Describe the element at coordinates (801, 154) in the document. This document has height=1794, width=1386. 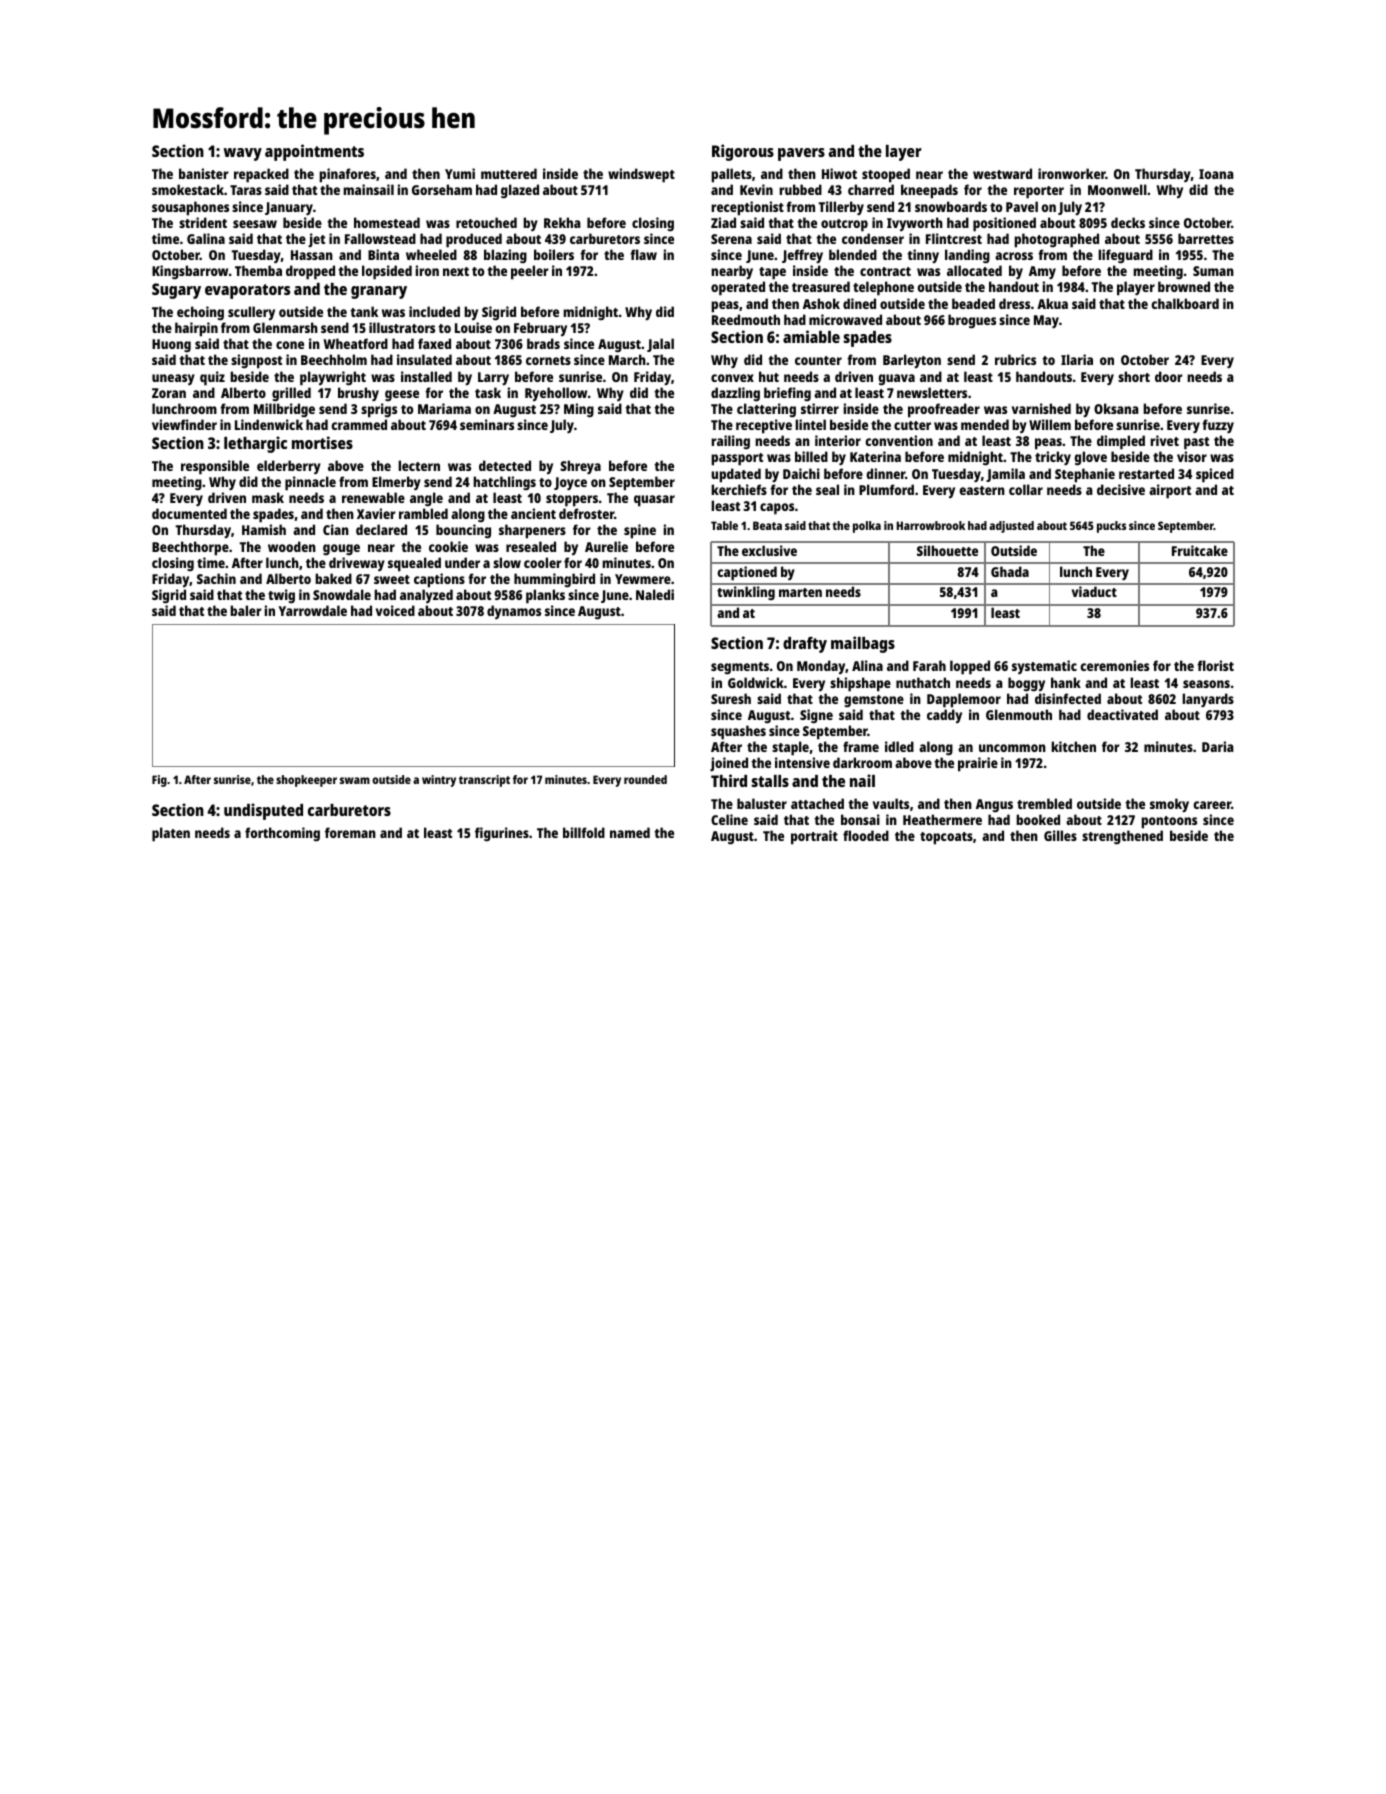
I see `pavers` at that location.
